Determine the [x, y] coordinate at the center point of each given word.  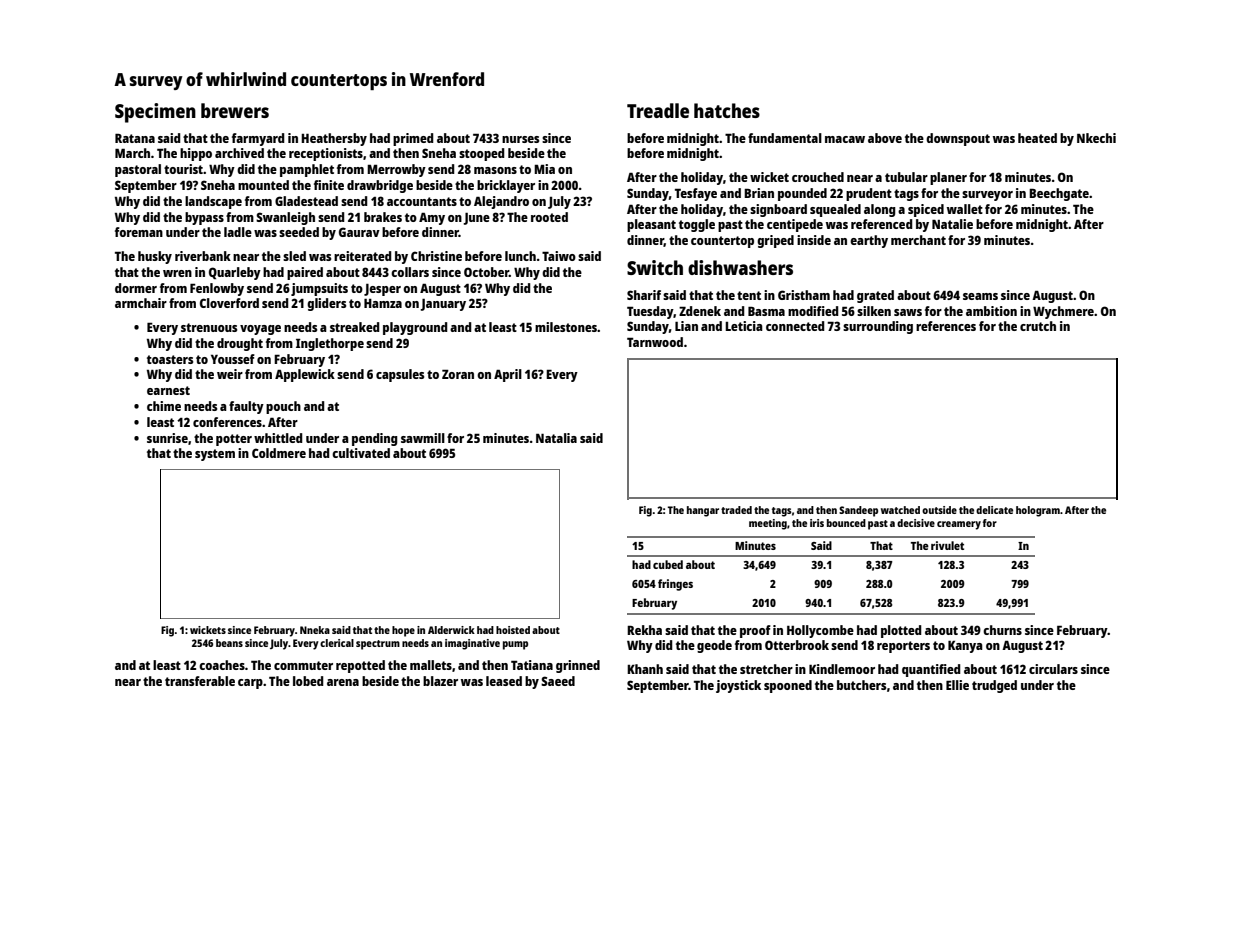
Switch [655, 267]
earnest [168, 390]
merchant [918, 240]
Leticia [744, 326]
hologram [1038, 511]
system [215, 455]
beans [229, 643]
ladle [238, 232]
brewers [235, 110]
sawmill [423, 438]
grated [875, 296]
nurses [520, 139]
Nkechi [1096, 138]
